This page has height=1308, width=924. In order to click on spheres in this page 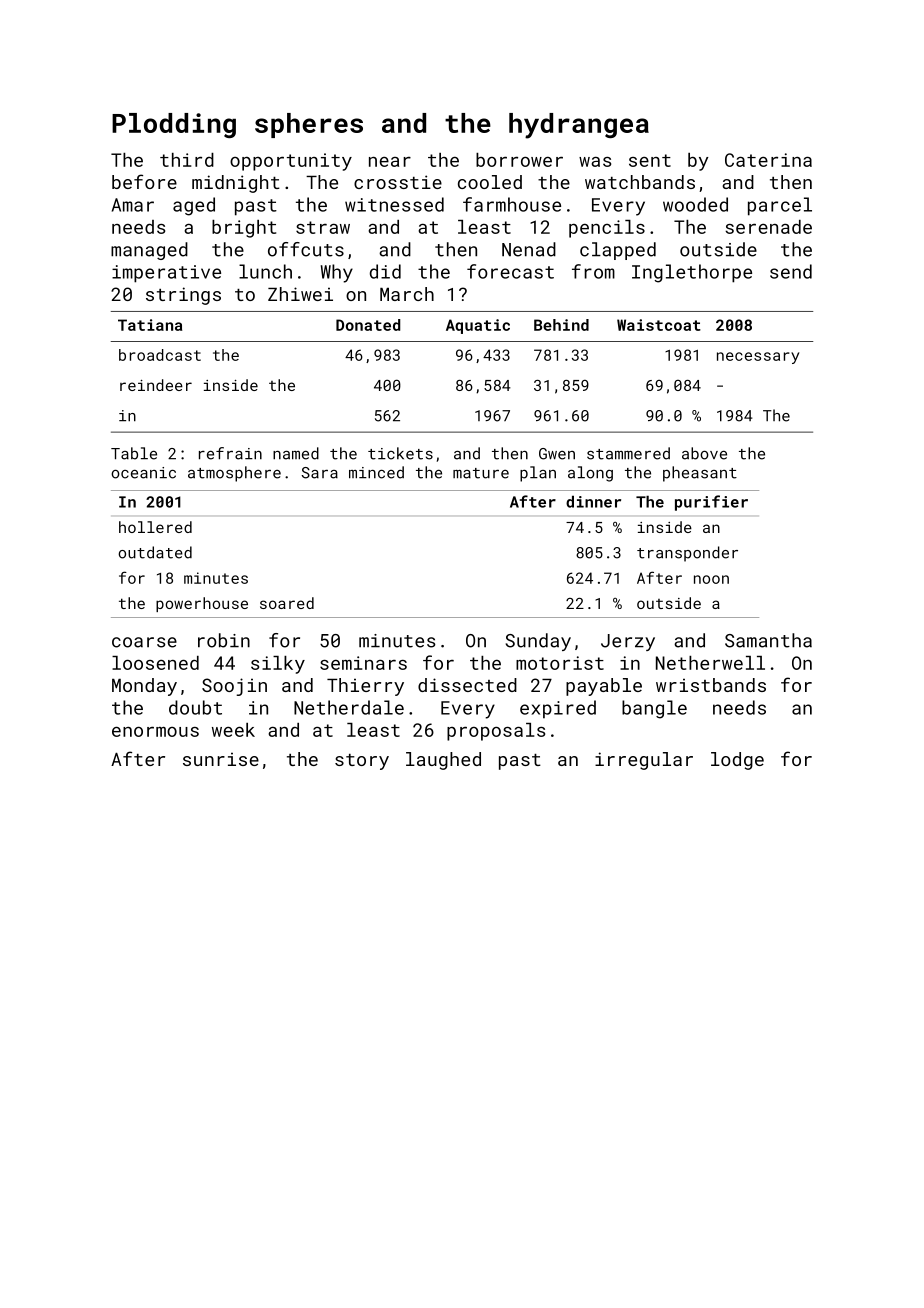, I will do `click(309, 125)`.
